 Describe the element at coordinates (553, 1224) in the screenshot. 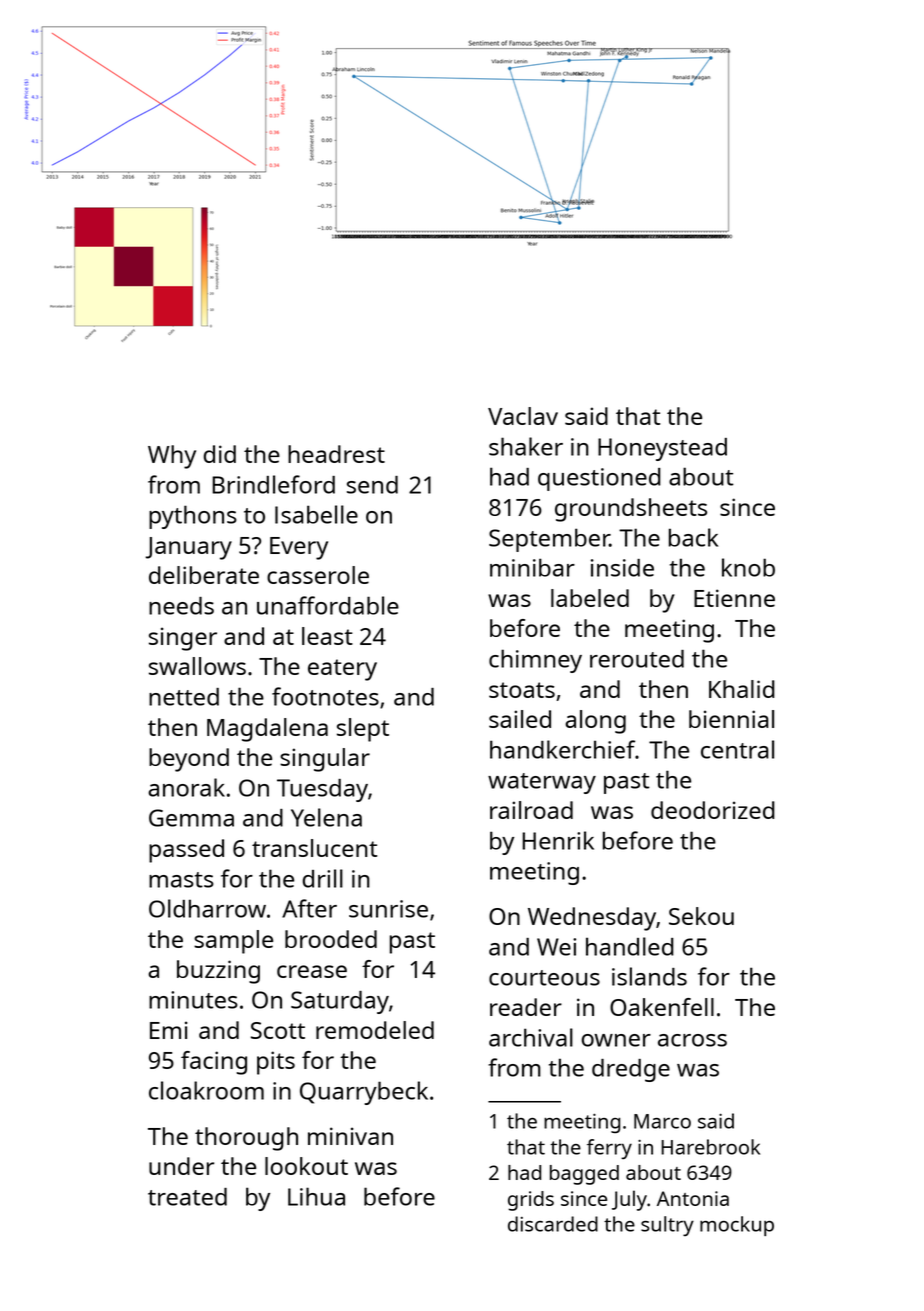

I see `discarded` at that location.
